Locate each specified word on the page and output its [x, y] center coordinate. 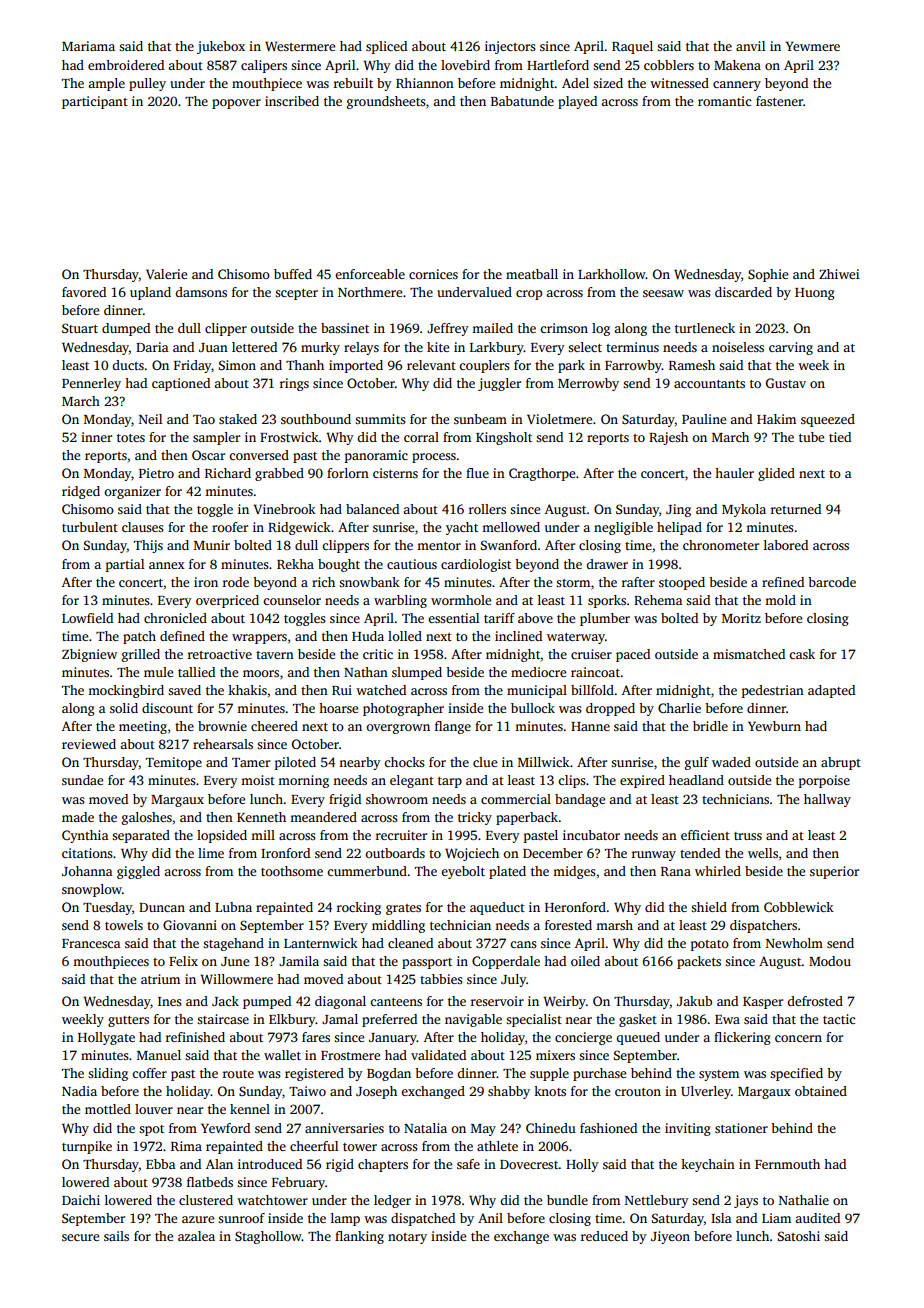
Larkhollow [612, 274]
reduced [604, 1236]
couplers [484, 366]
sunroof [241, 1218]
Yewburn [774, 726]
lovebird [465, 65]
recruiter [401, 835]
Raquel [632, 47]
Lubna [233, 907]
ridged [81, 492]
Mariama [88, 46]
